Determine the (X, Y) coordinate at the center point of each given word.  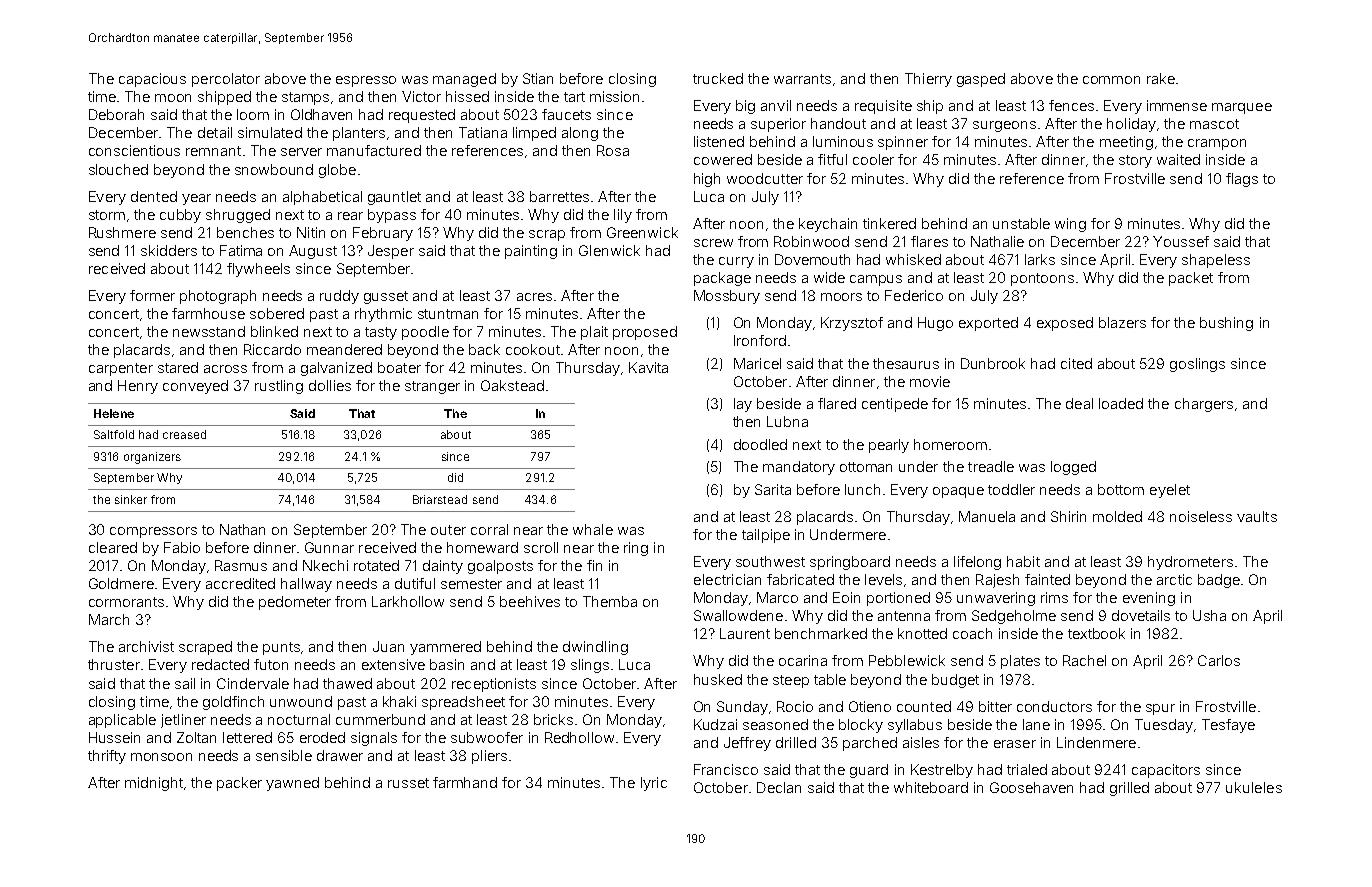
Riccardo (272, 349)
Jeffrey (747, 744)
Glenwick (609, 250)
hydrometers (1190, 563)
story (1135, 161)
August (313, 252)
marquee (1242, 108)
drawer (340, 755)
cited (1076, 363)
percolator (226, 80)
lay (743, 405)
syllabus (915, 726)
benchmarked (821, 633)
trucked (718, 78)
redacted (220, 664)
